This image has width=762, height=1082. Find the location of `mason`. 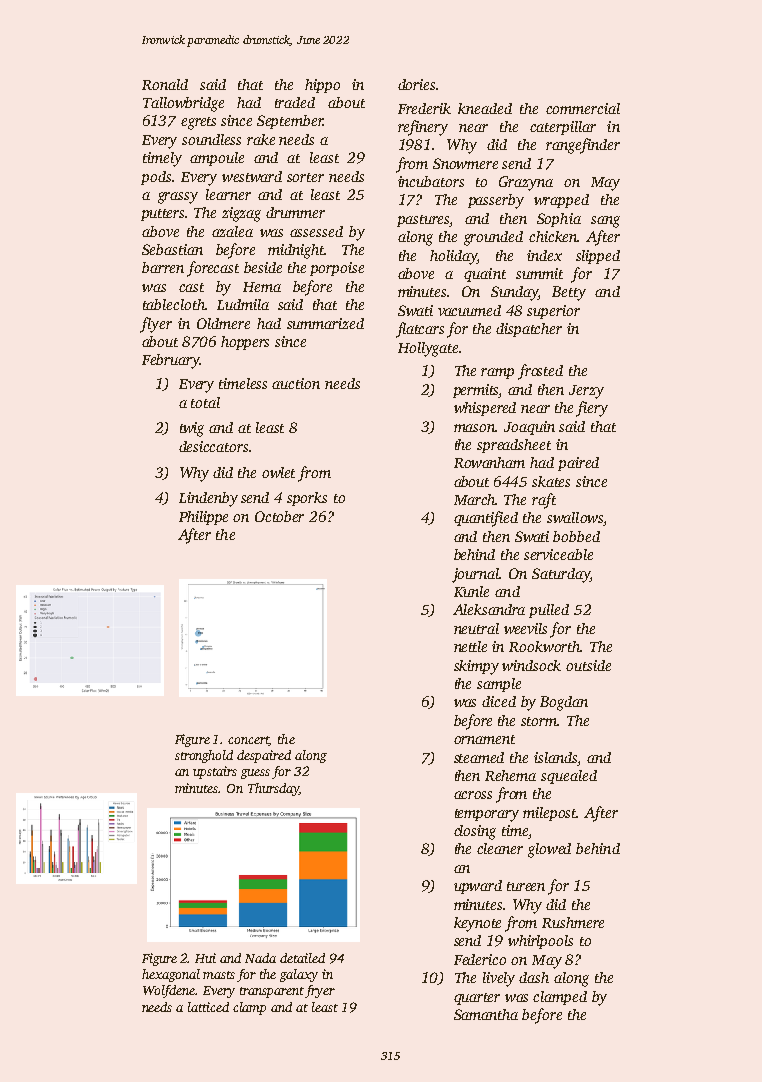

mason is located at coordinates (474, 428).
